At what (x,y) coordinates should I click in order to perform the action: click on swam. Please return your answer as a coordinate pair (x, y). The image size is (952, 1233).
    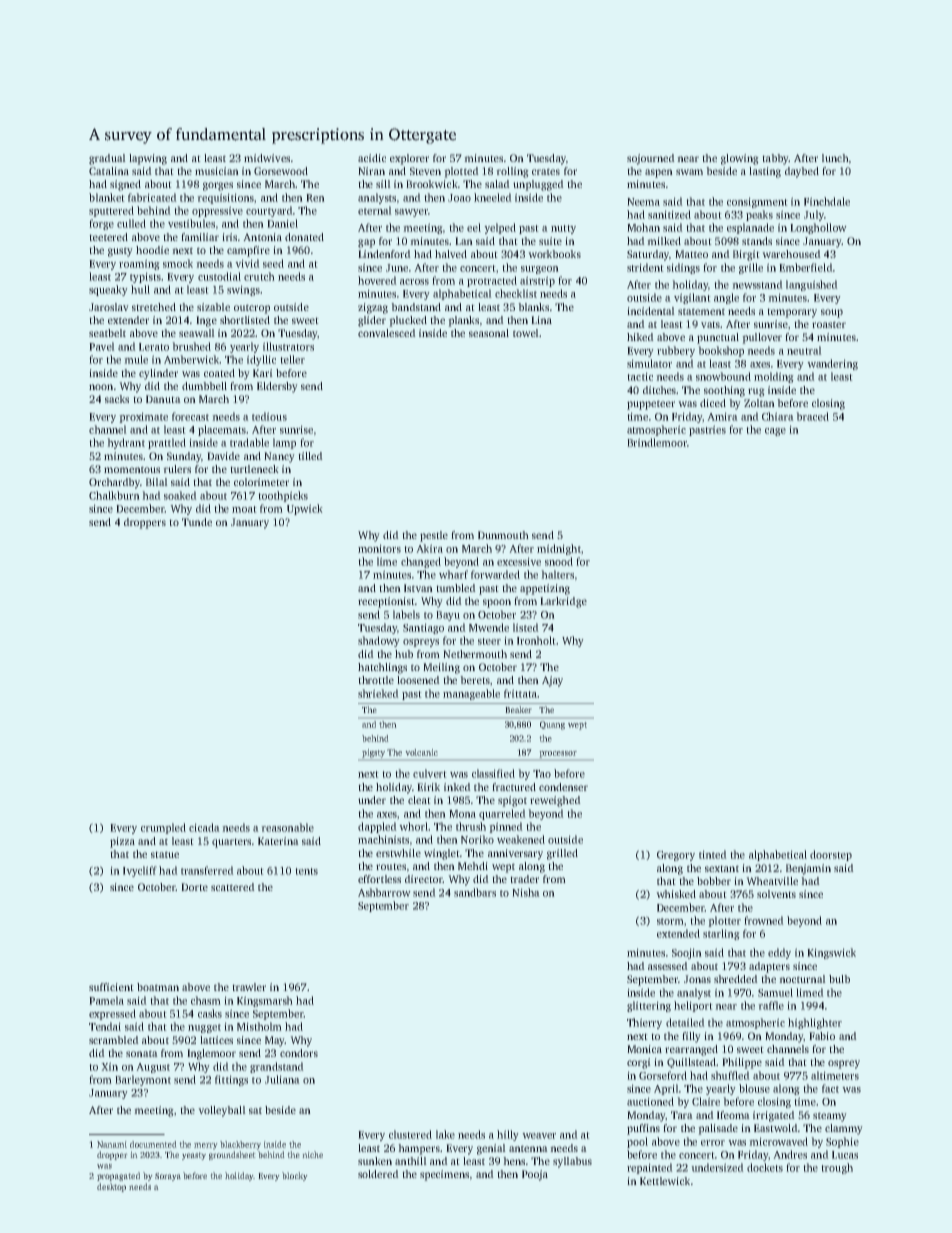
    Looking at the image, I should click on (689, 172).
